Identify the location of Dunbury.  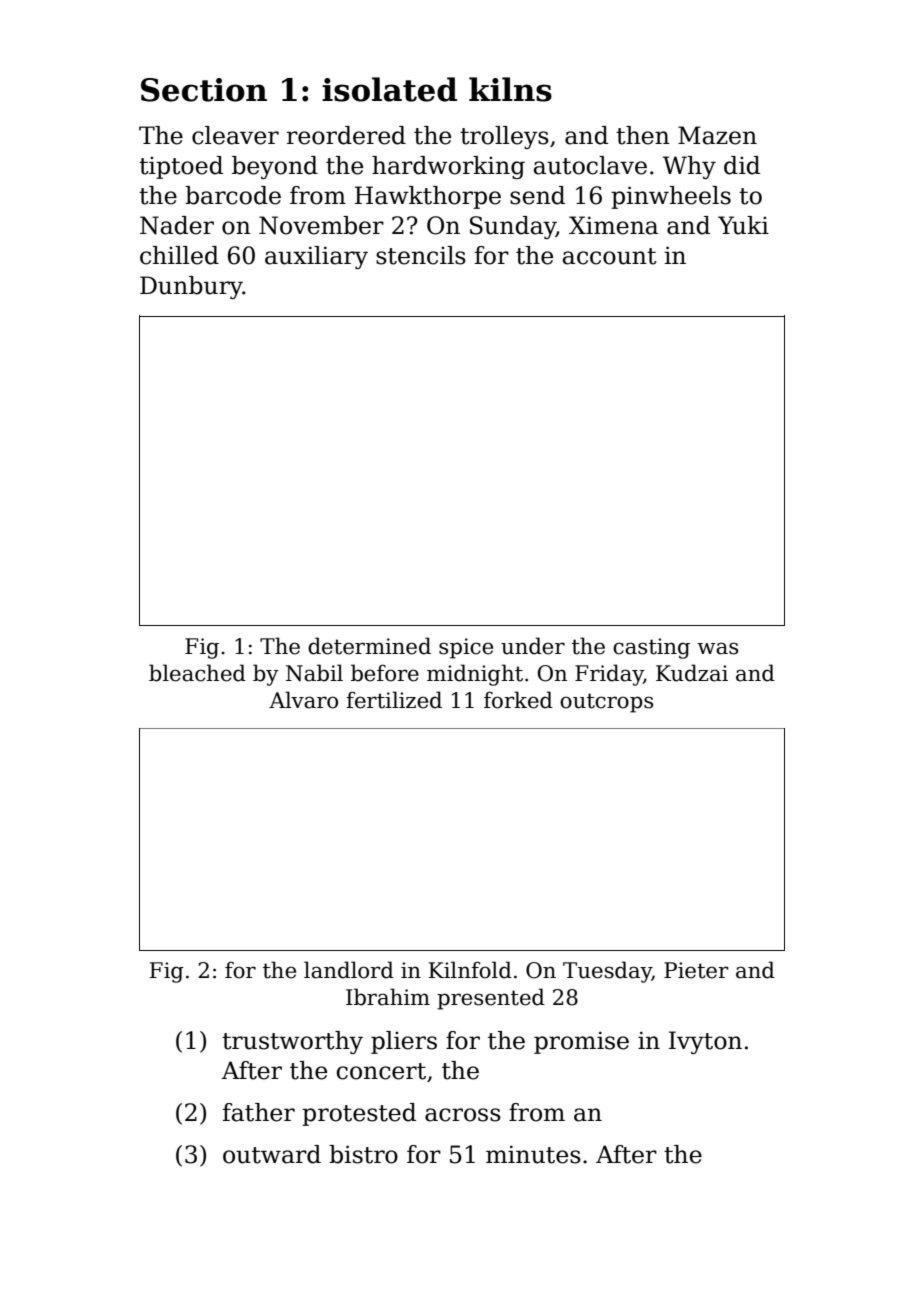
(191, 287).
